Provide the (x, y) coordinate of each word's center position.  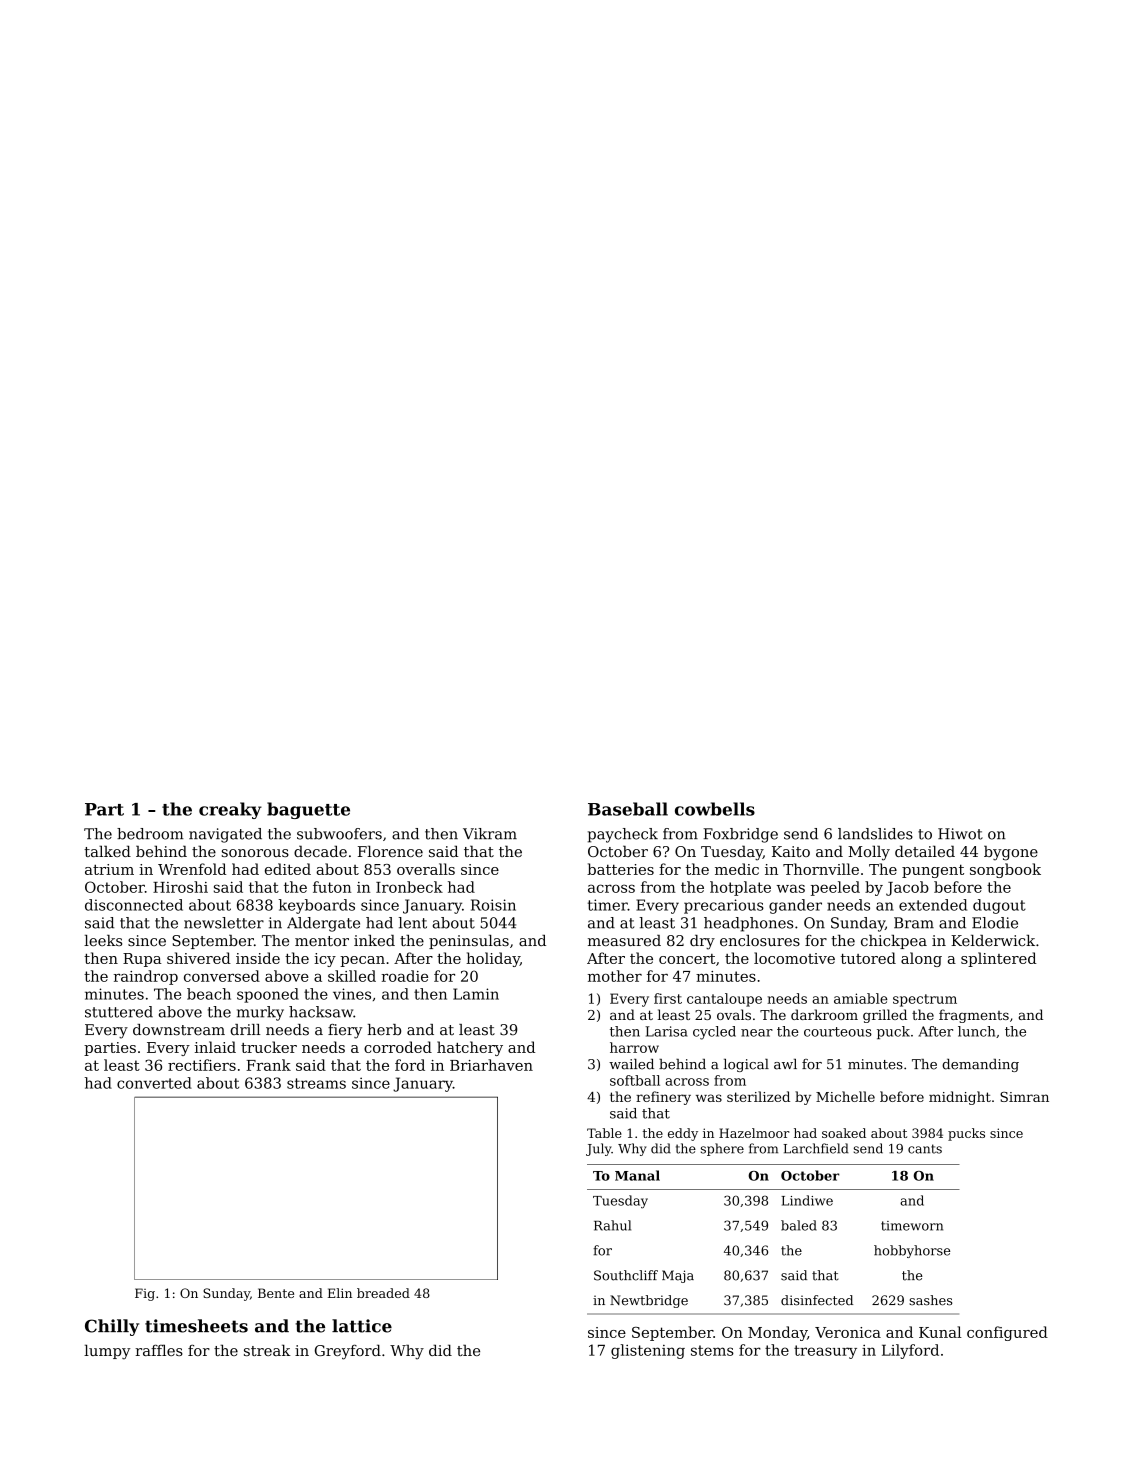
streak (267, 1350)
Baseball (628, 809)
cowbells (715, 809)
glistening (648, 1351)
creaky (230, 810)
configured (1007, 1333)
